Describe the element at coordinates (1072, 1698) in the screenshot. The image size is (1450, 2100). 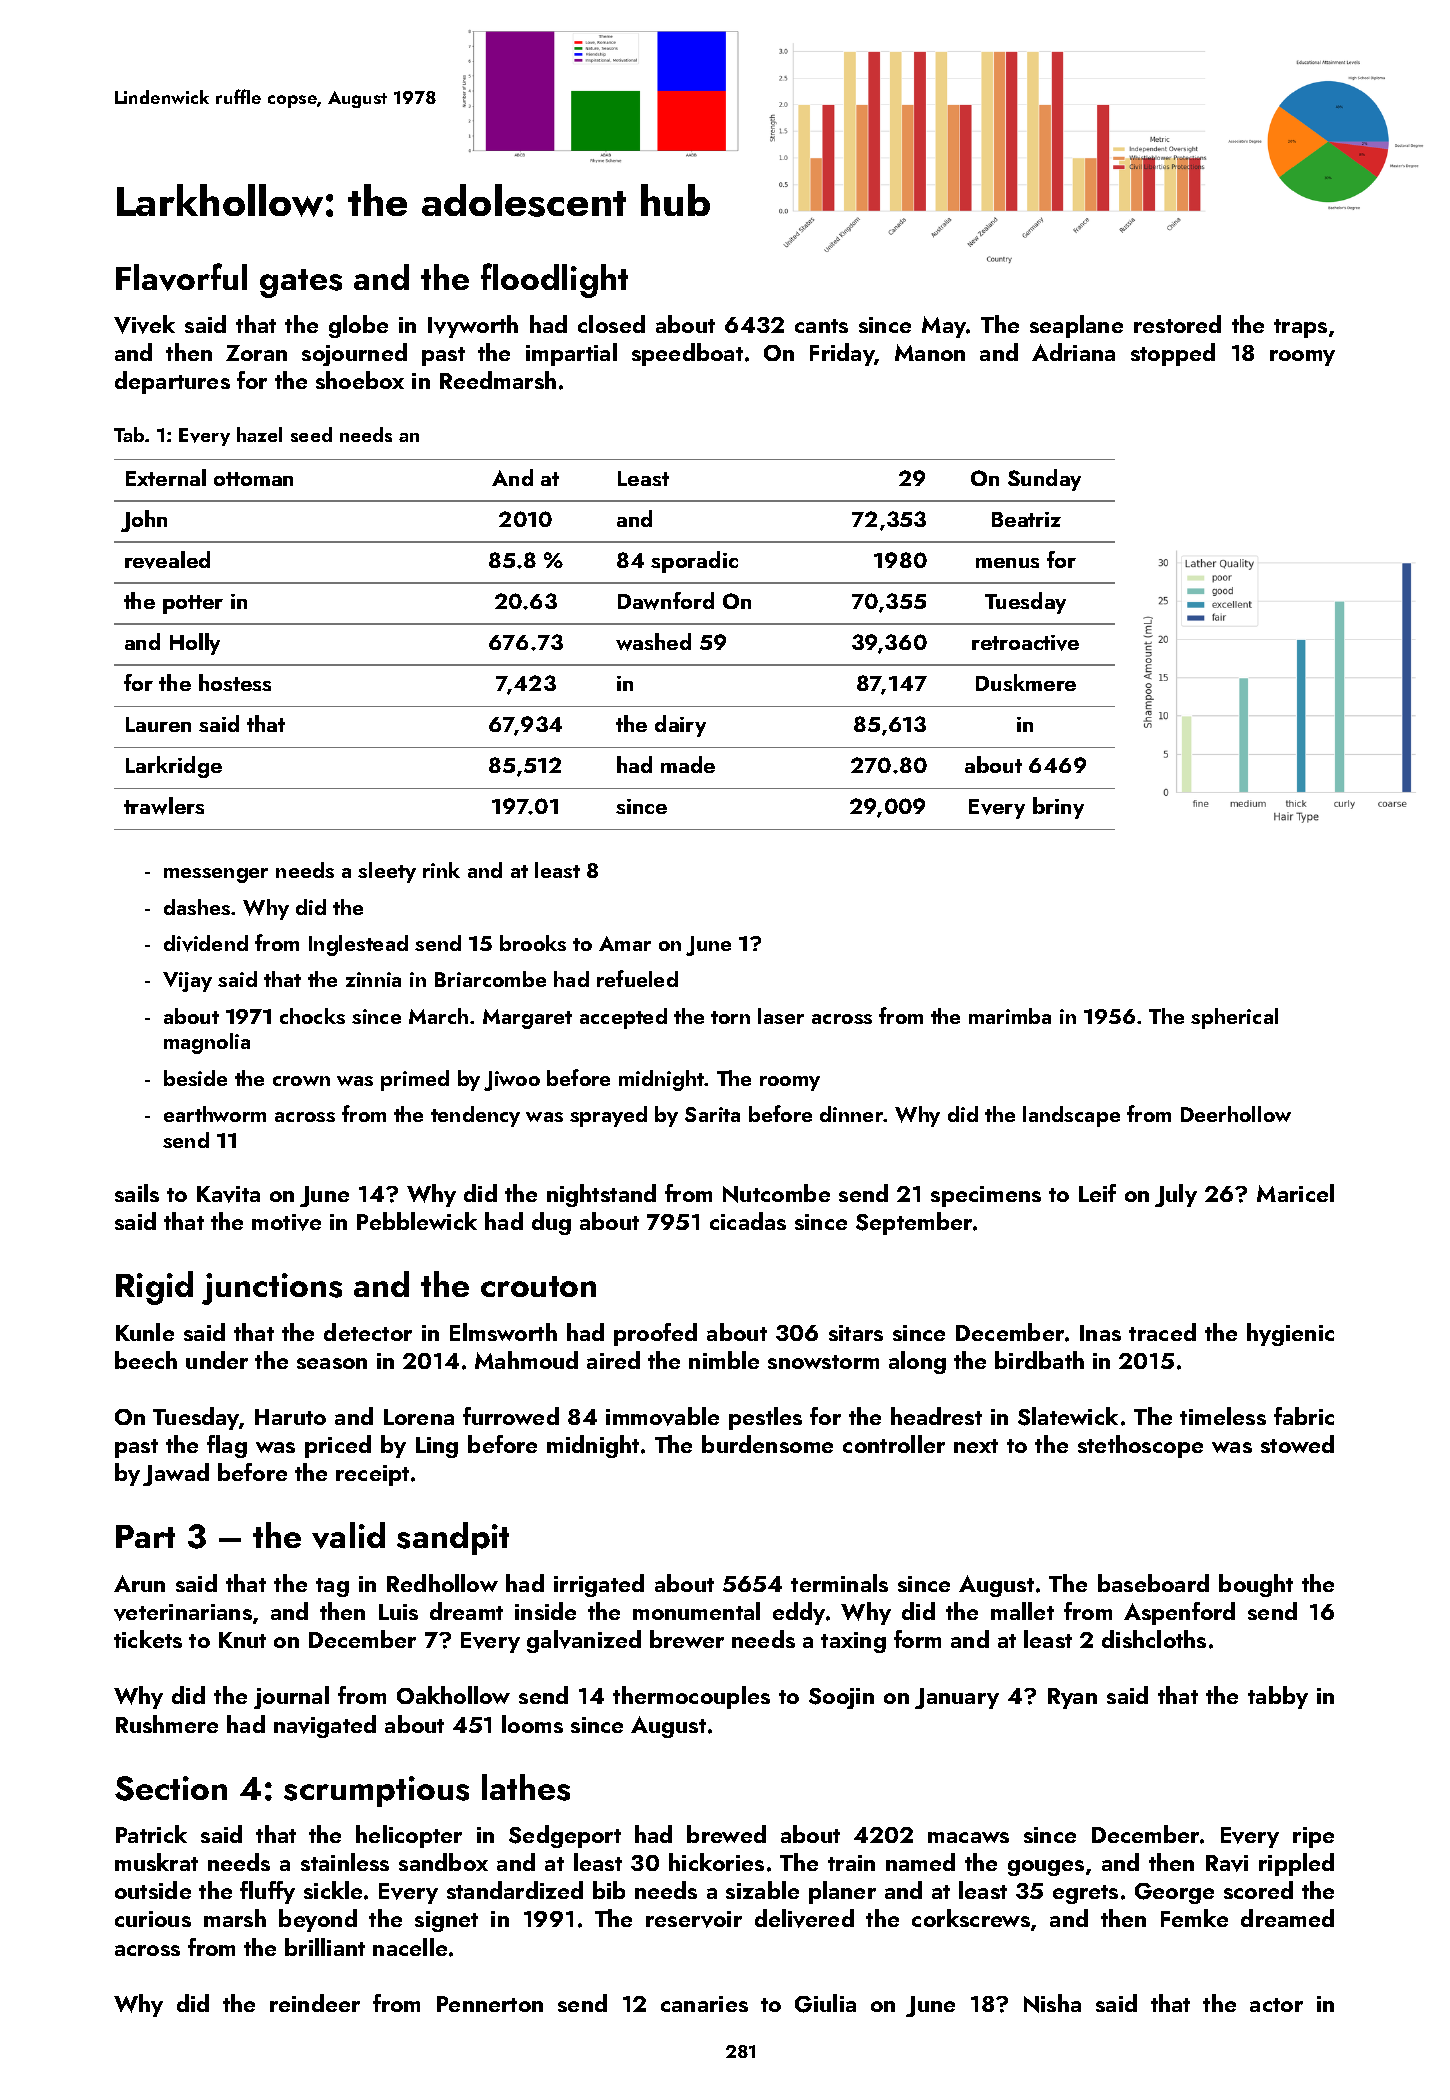
I see `Ryan` at that location.
